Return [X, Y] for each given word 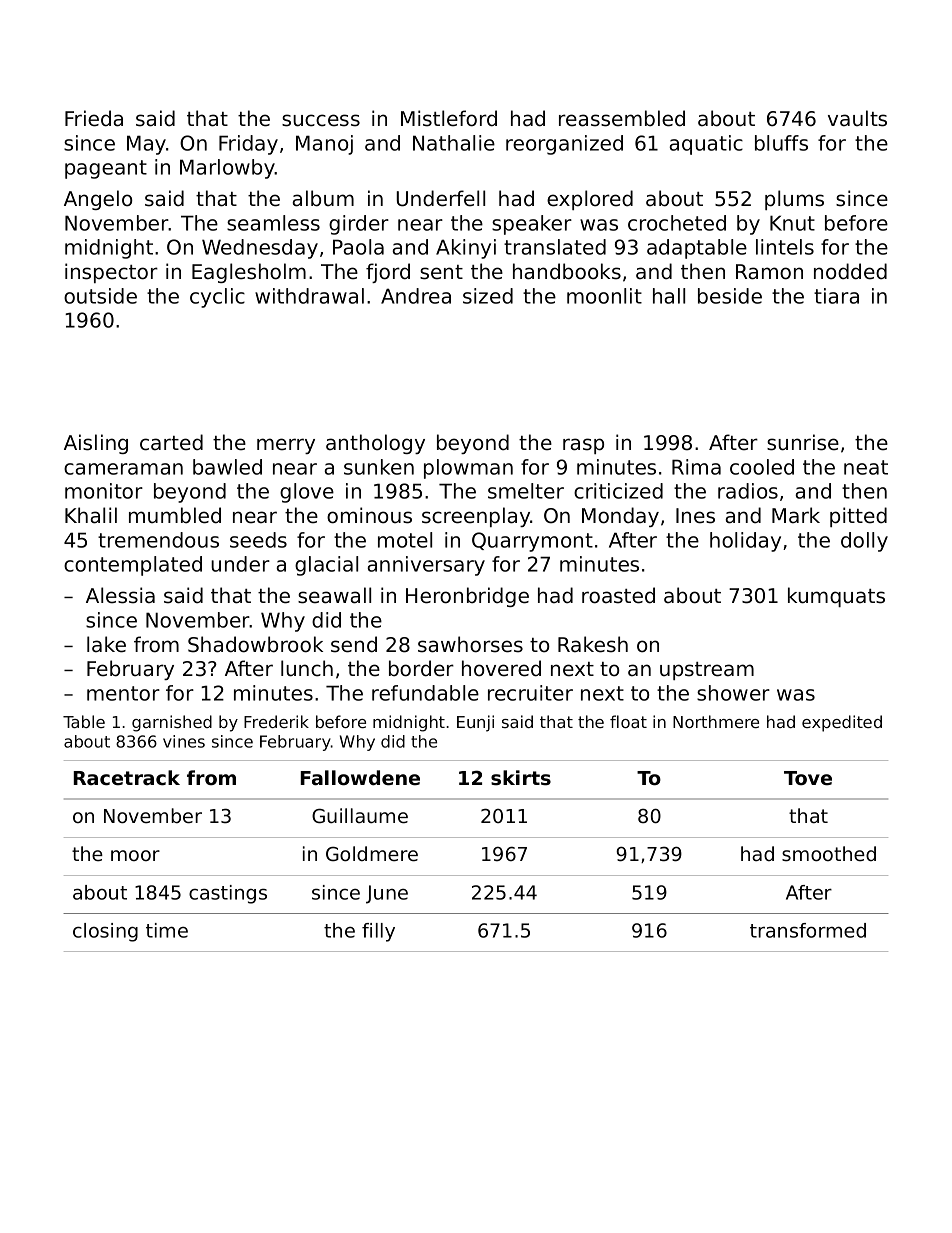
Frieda [94, 118]
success [321, 120]
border [421, 668]
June [387, 894]
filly [378, 932]
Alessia [120, 595]
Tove [808, 778]
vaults [857, 118]
